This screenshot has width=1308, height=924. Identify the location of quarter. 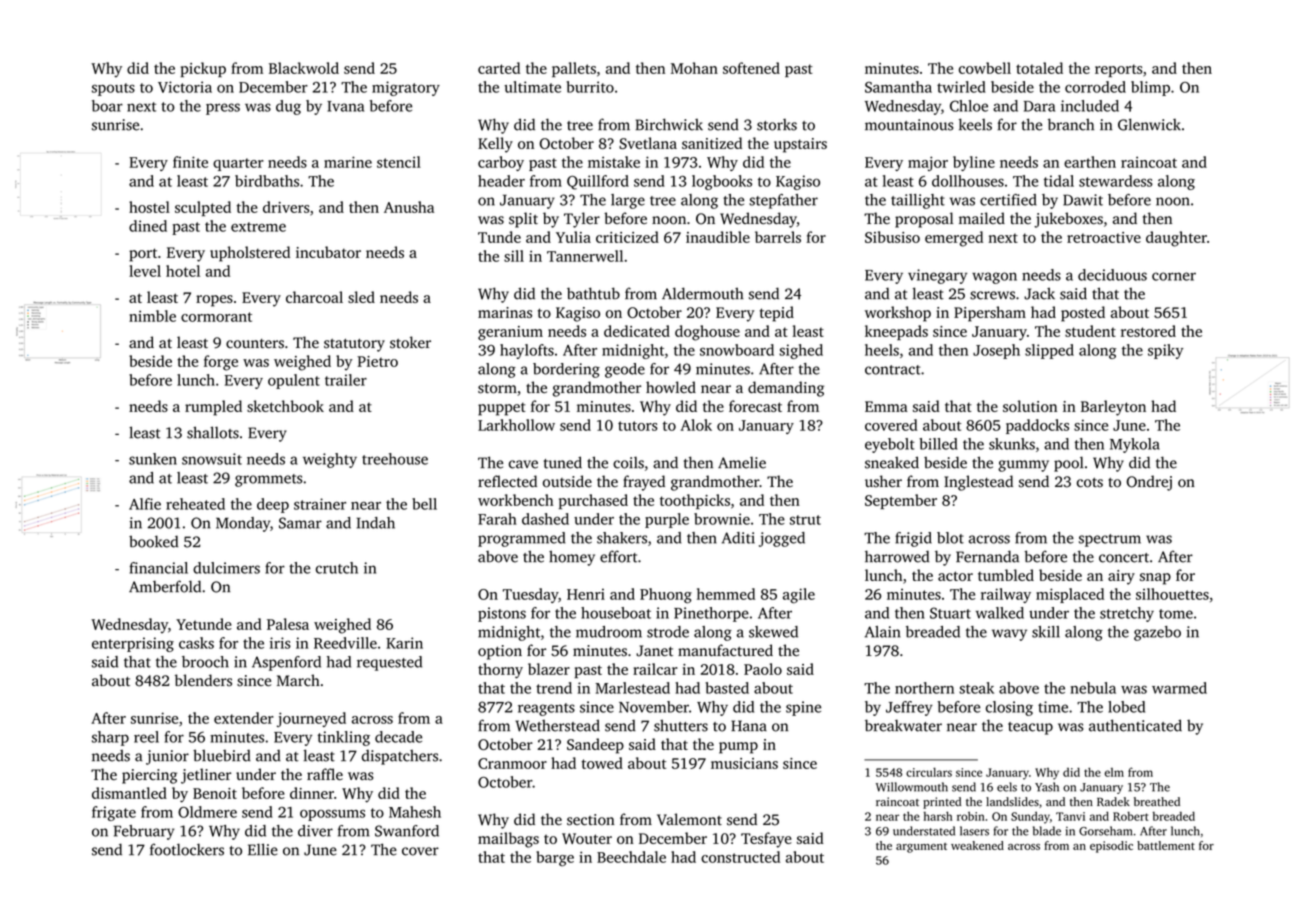
(238, 164).
